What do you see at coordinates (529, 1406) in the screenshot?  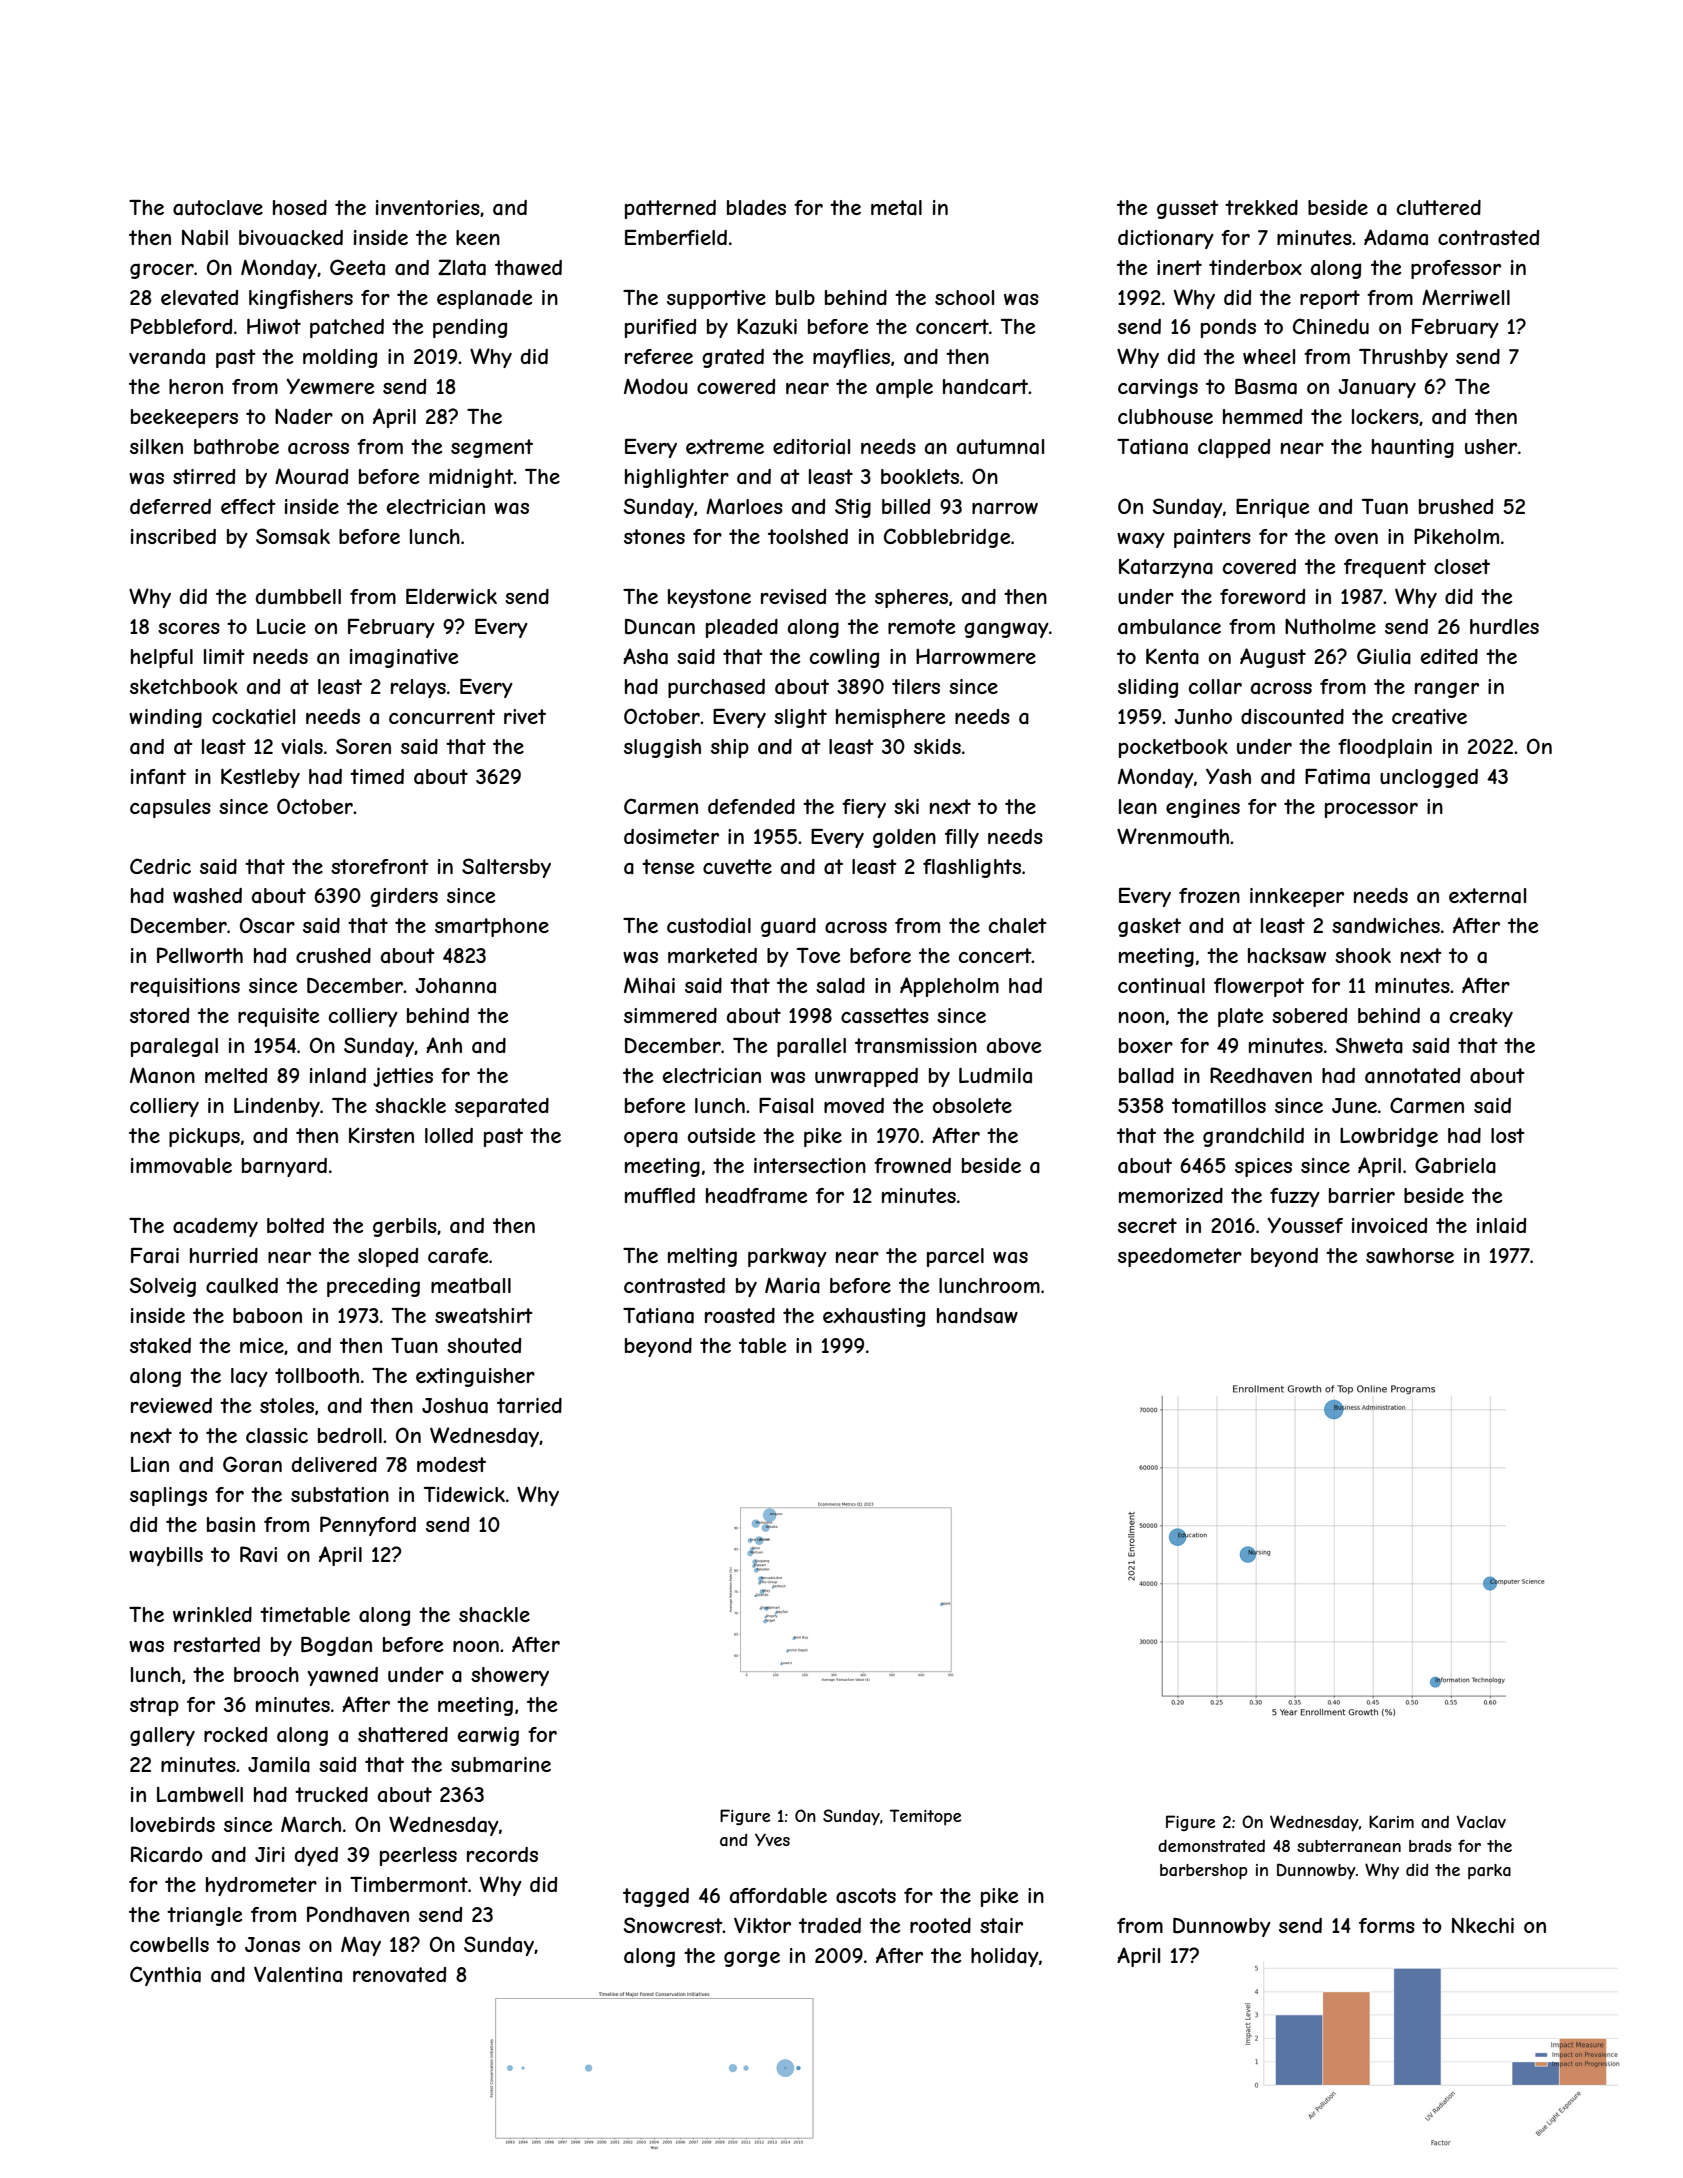 I see `tarried` at bounding box center [529, 1406].
